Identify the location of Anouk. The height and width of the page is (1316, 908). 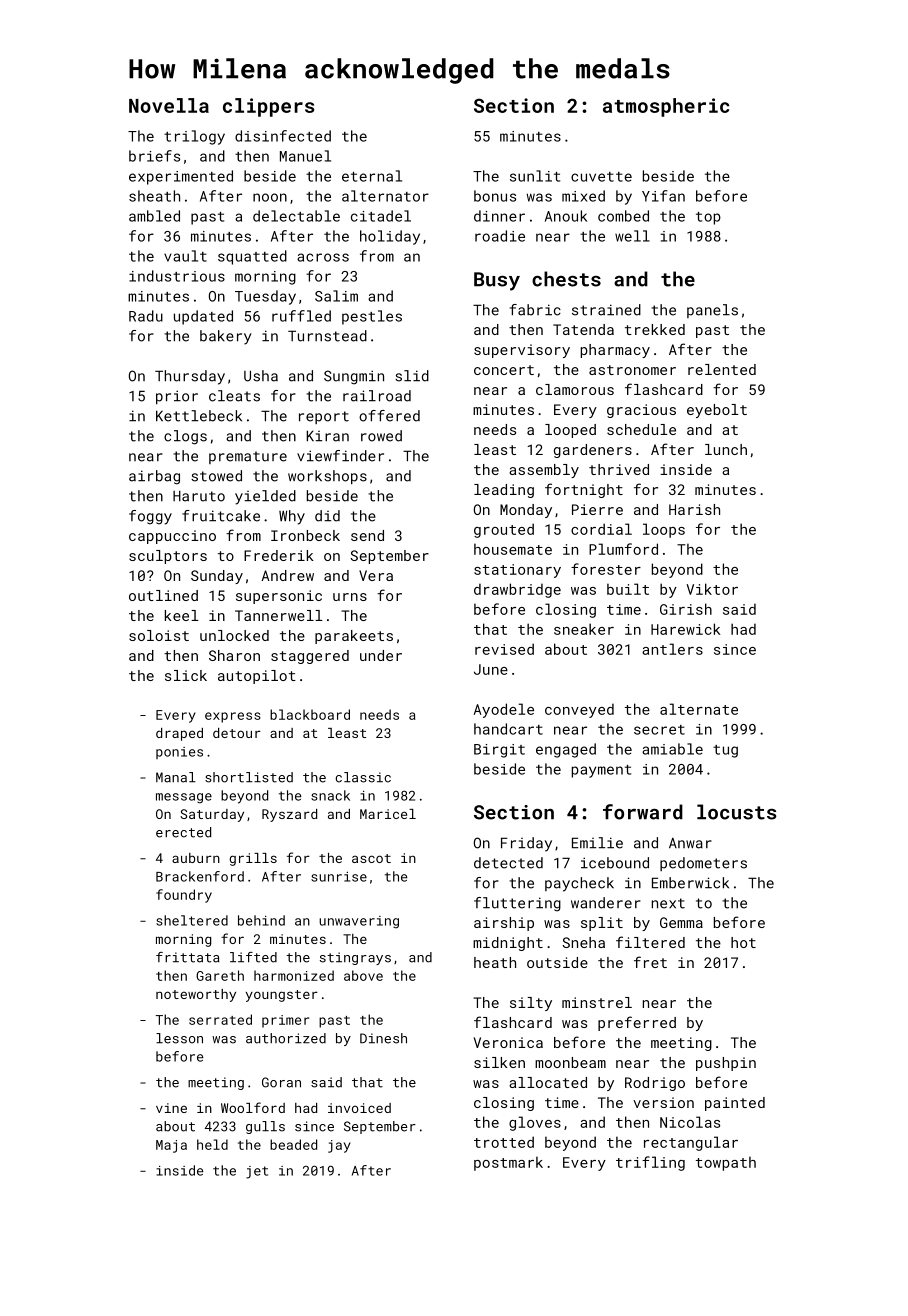
(566, 216).
